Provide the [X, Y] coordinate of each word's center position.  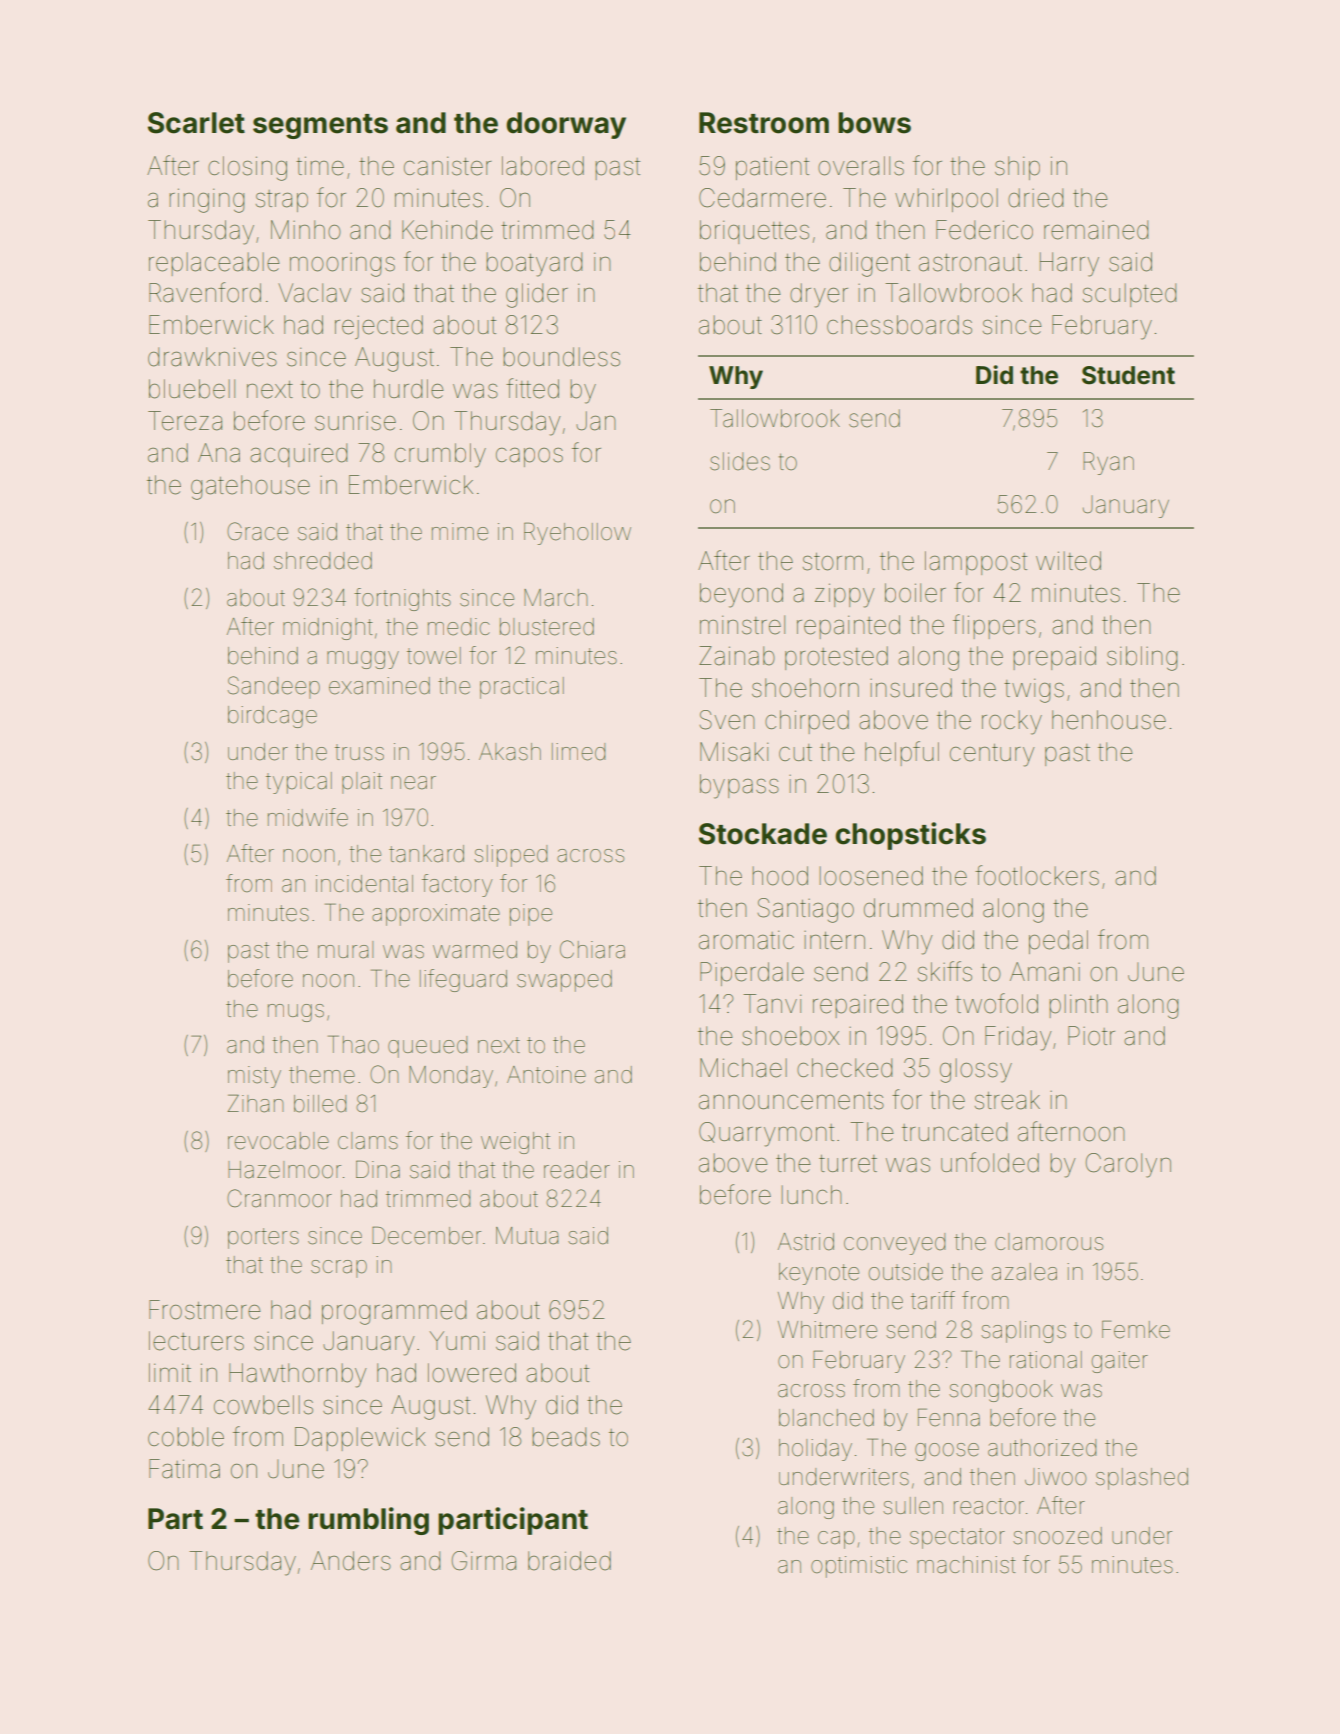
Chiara [592, 949]
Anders [351, 1561]
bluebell [192, 389]
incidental [364, 884]
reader [577, 1170]
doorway [566, 125]
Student [1128, 375]
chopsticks [910, 836]
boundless [561, 357]
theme [322, 1075]
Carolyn [1128, 1165]
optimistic [859, 1567]
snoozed [1057, 1536]
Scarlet [196, 123]
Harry [1069, 264]
